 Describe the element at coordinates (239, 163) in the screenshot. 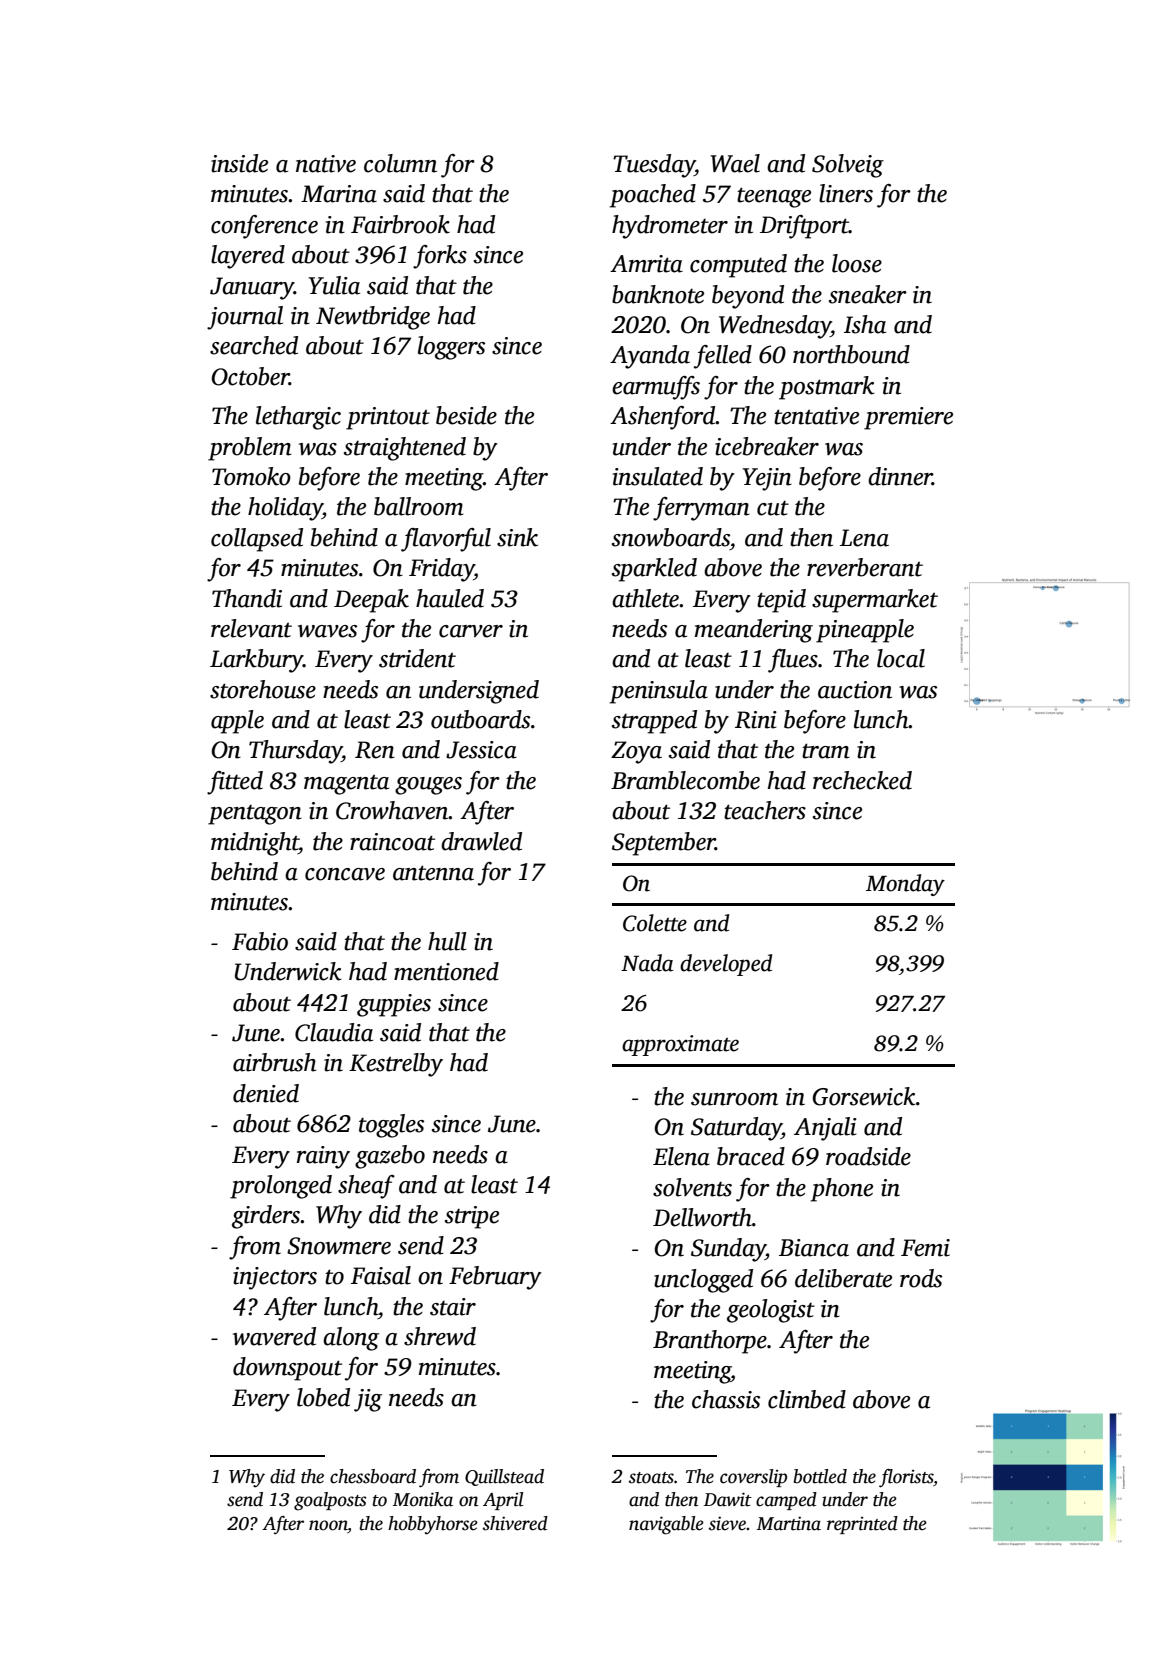

I see `inside` at that location.
